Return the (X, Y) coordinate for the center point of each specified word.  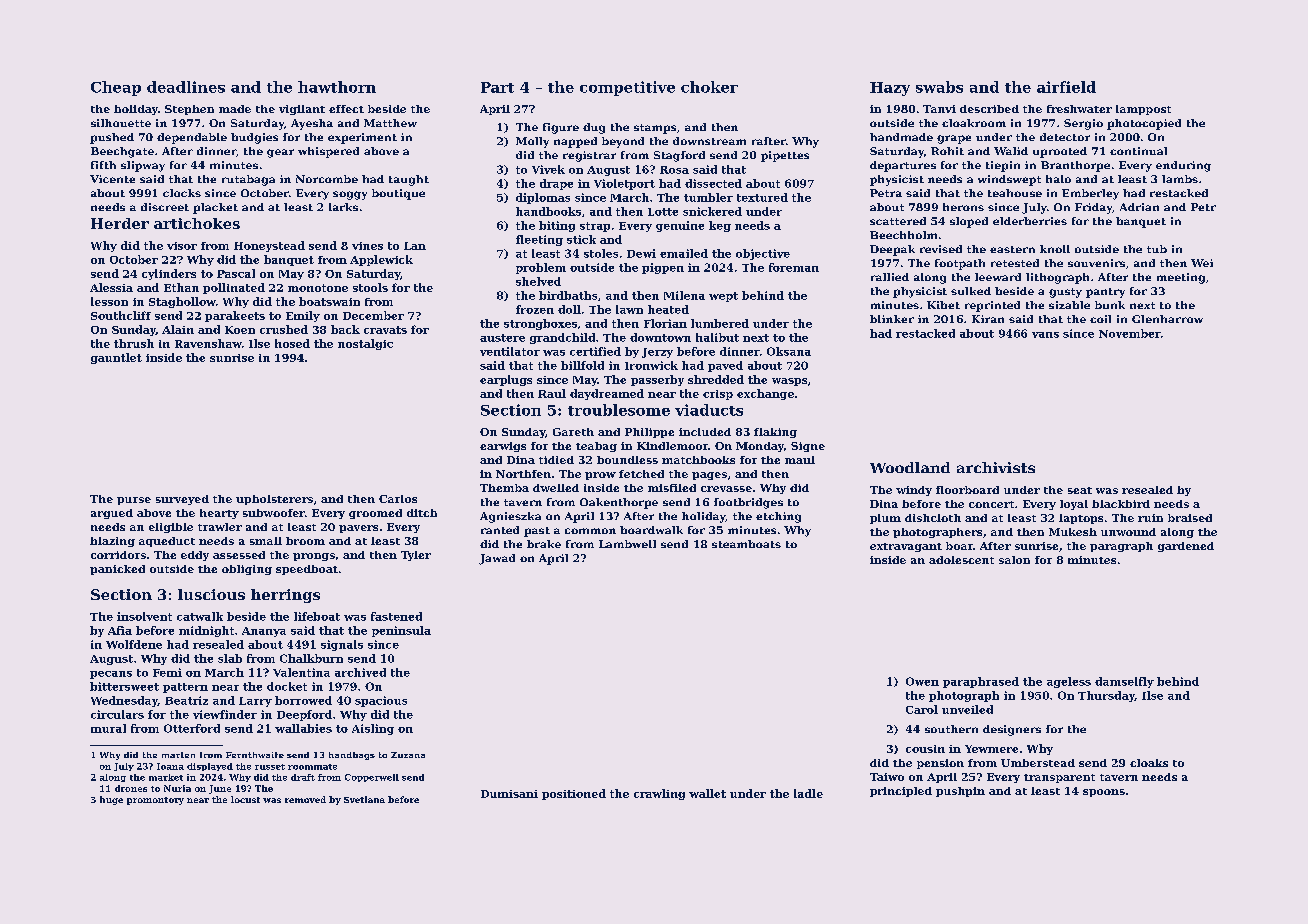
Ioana (170, 766)
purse (134, 501)
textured (762, 197)
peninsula (401, 631)
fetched (641, 474)
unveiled (967, 709)
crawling (659, 794)
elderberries (1030, 221)
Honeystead (269, 246)
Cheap (116, 88)
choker (709, 87)
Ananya (264, 632)
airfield (1066, 87)
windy (914, 491)
